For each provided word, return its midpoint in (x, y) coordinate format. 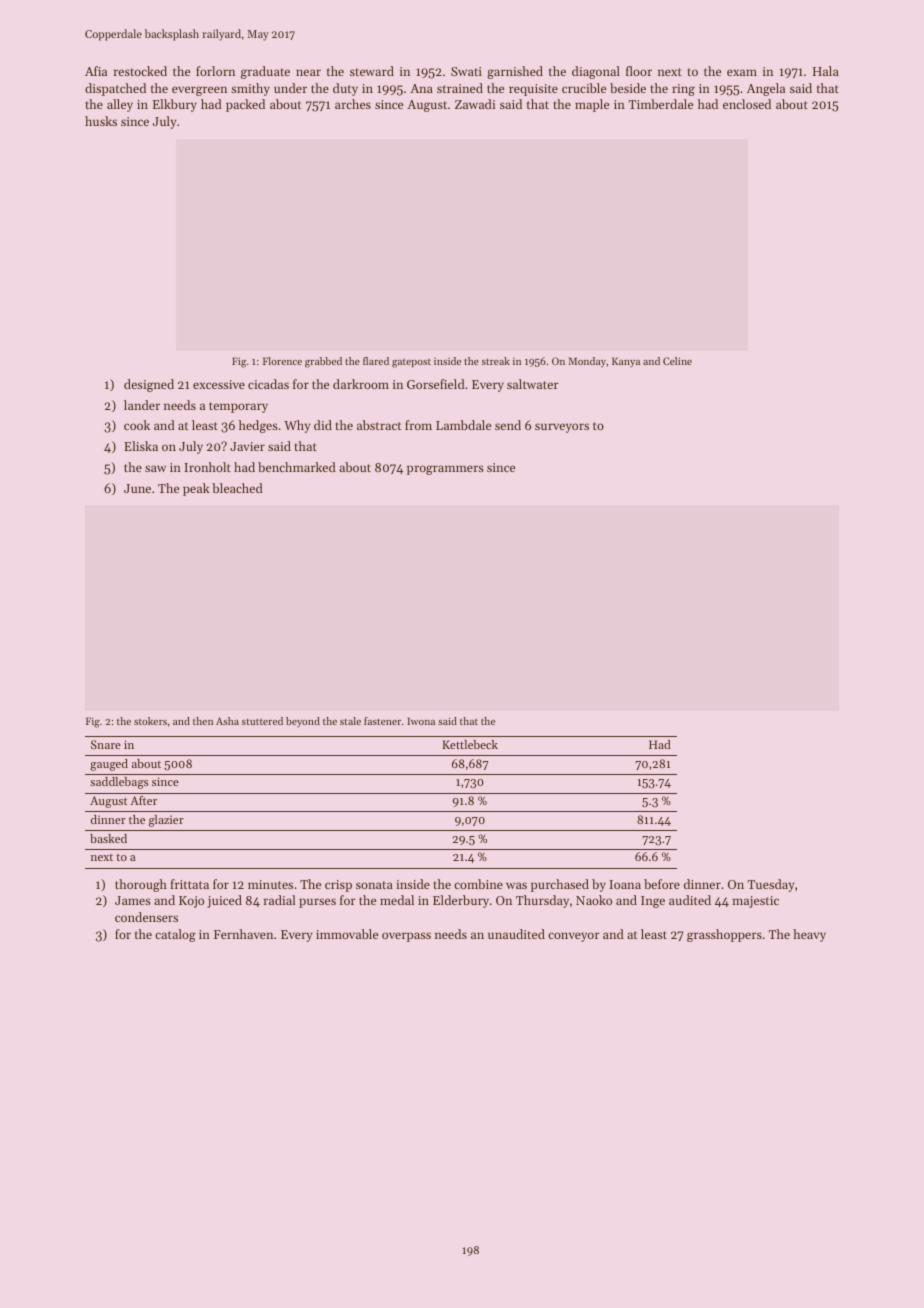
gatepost (411, 363)
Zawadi (475, 104)
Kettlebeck (470, 744)
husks (101, 121)
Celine (677, 361)
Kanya (626, 362)
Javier (247, 446)
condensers (146, 917)
